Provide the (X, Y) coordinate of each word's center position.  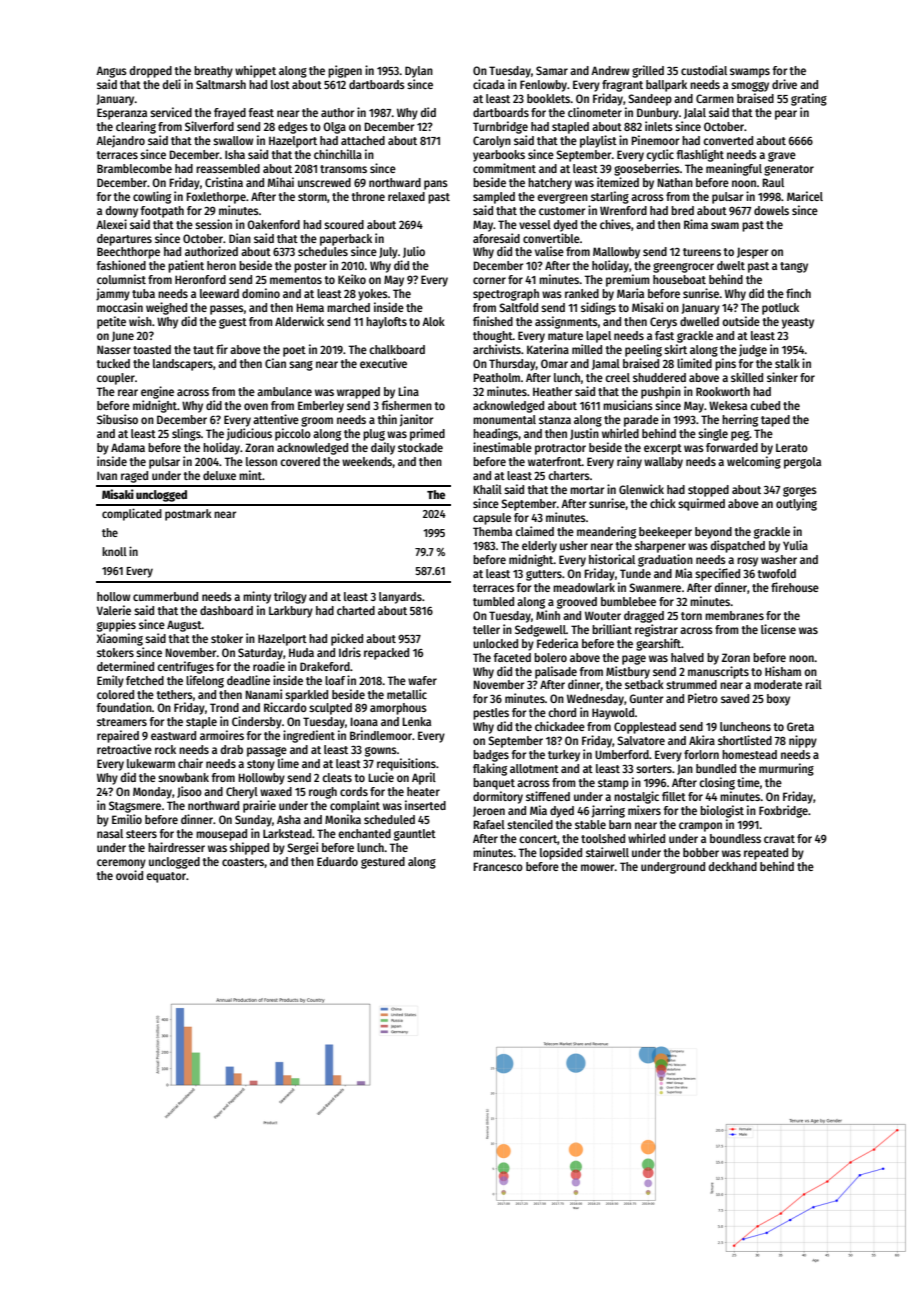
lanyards (400, 598)
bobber (701, 852)
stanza (555, 420)
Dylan (419, 72)
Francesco (498, 866)
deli (172, 84)
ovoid (129, 875)
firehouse (795, 587)
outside (741, 321)
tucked (113, 363)
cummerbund (165, 596)
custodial (704, 70)
